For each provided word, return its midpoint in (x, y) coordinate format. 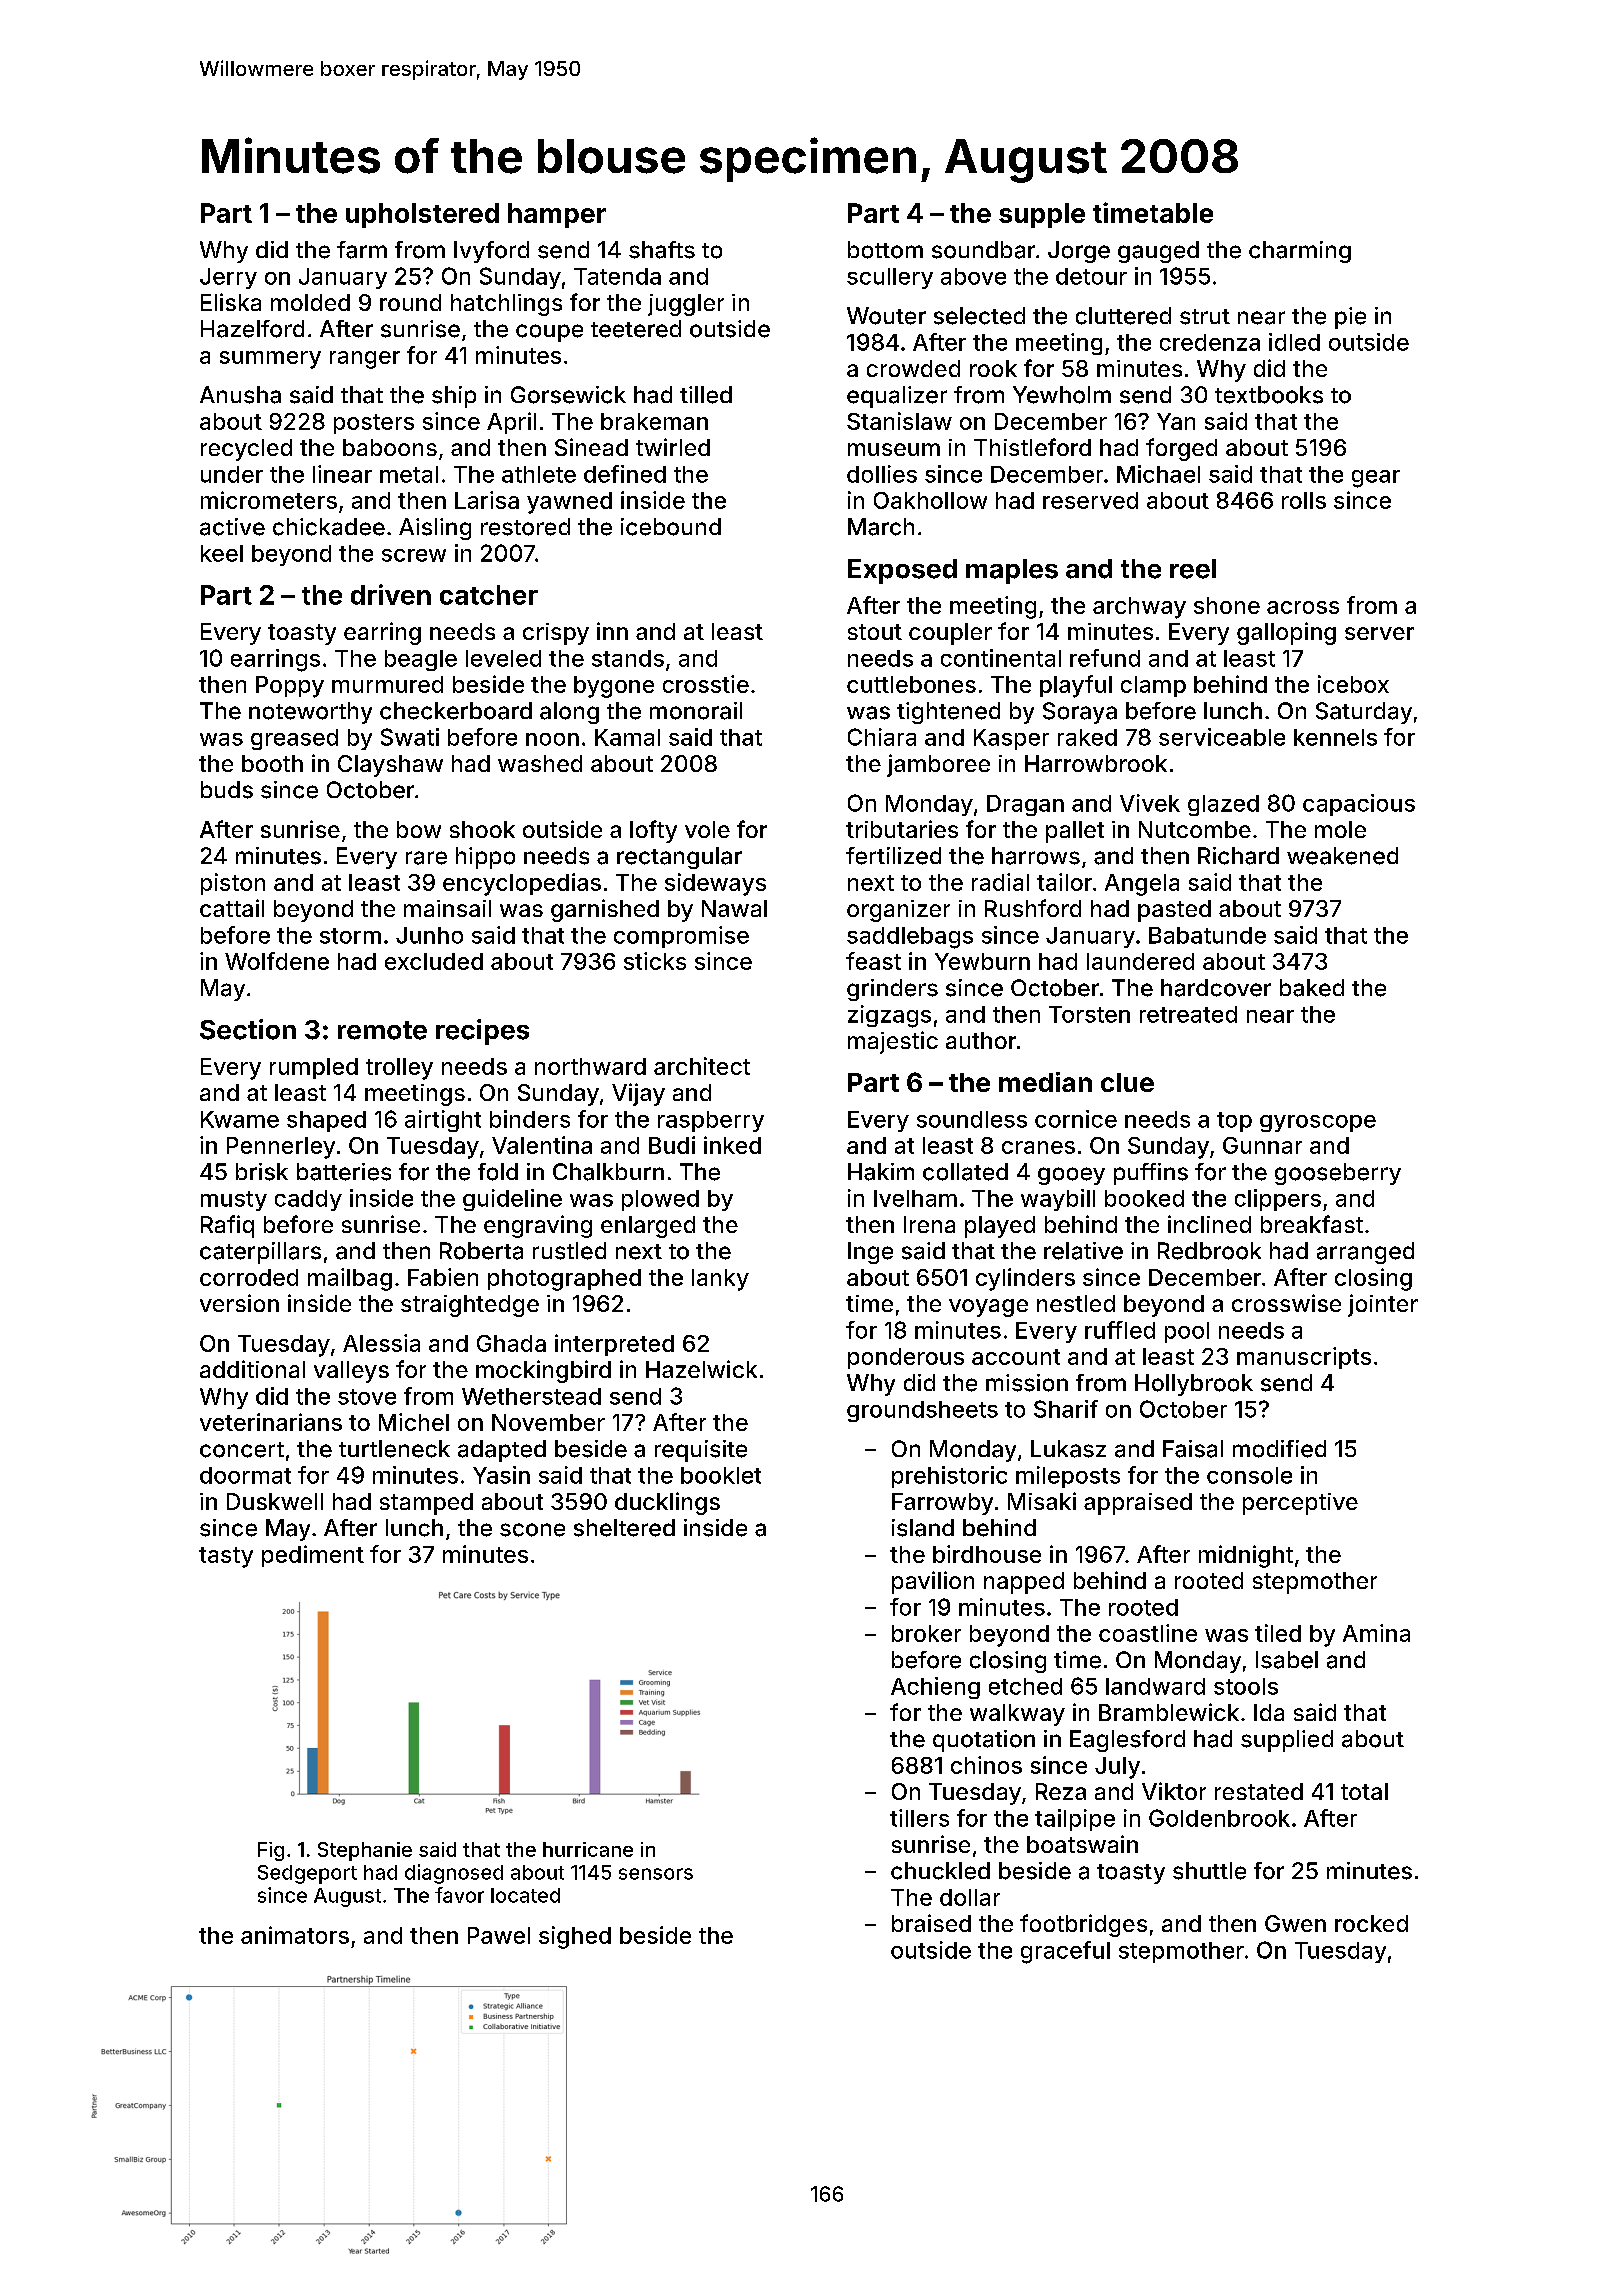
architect (702, 1066)
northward (590, 1066)
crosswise (1286, 1303)
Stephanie (365, 1851)
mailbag (350, 1279)
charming (1300, 252)
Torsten (1089, 1014)
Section (248, 1029)
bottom (885, 250)
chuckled (940, 1871)
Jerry (228, 278)
